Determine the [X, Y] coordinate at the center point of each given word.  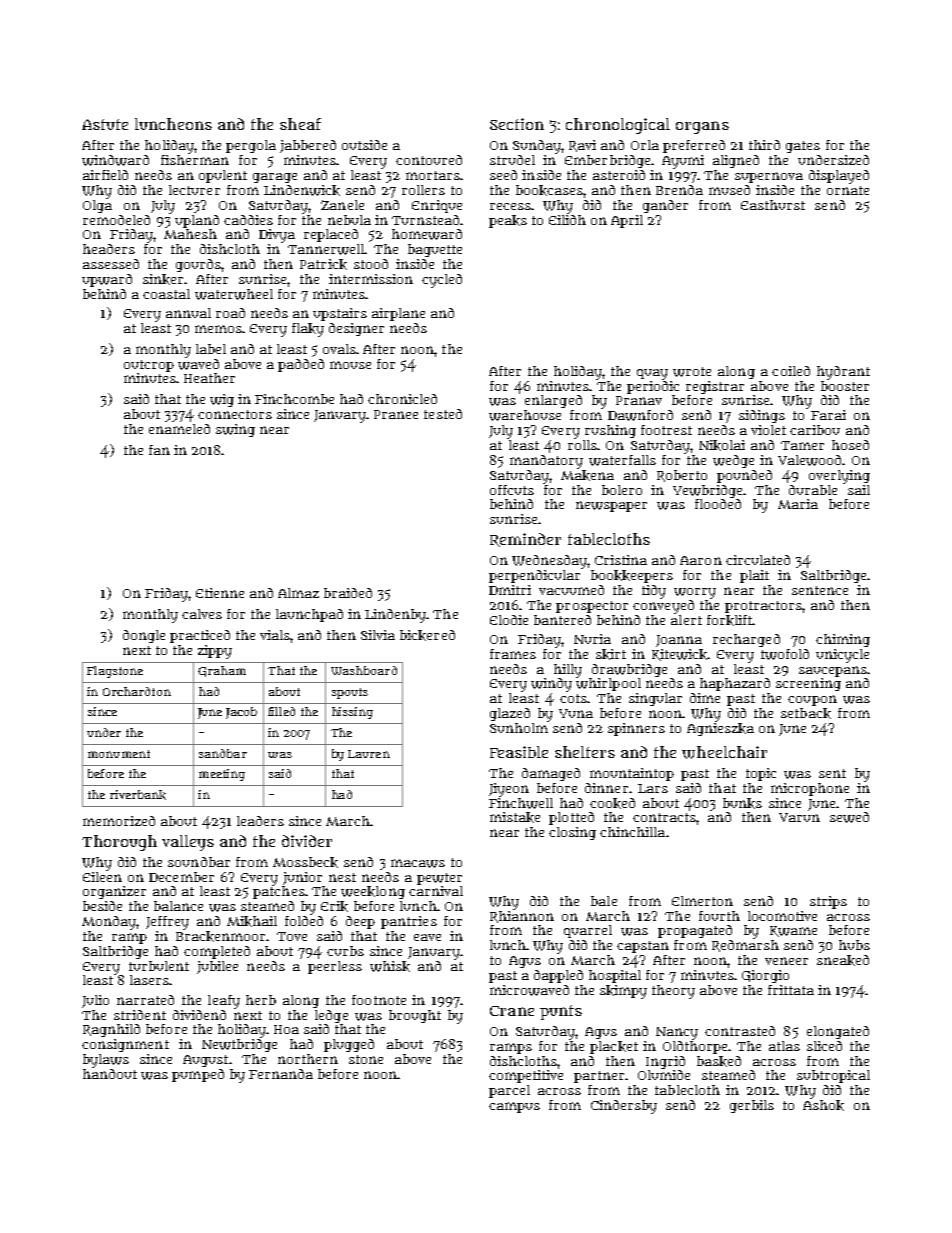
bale [604, 901]
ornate [848, 190]
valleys [188, 843]
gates [803, 147]
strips [828, 902]
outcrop [149, 366]
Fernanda [281, 1074]
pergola [251, 146]
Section [517, 124]
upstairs [340, 314]
